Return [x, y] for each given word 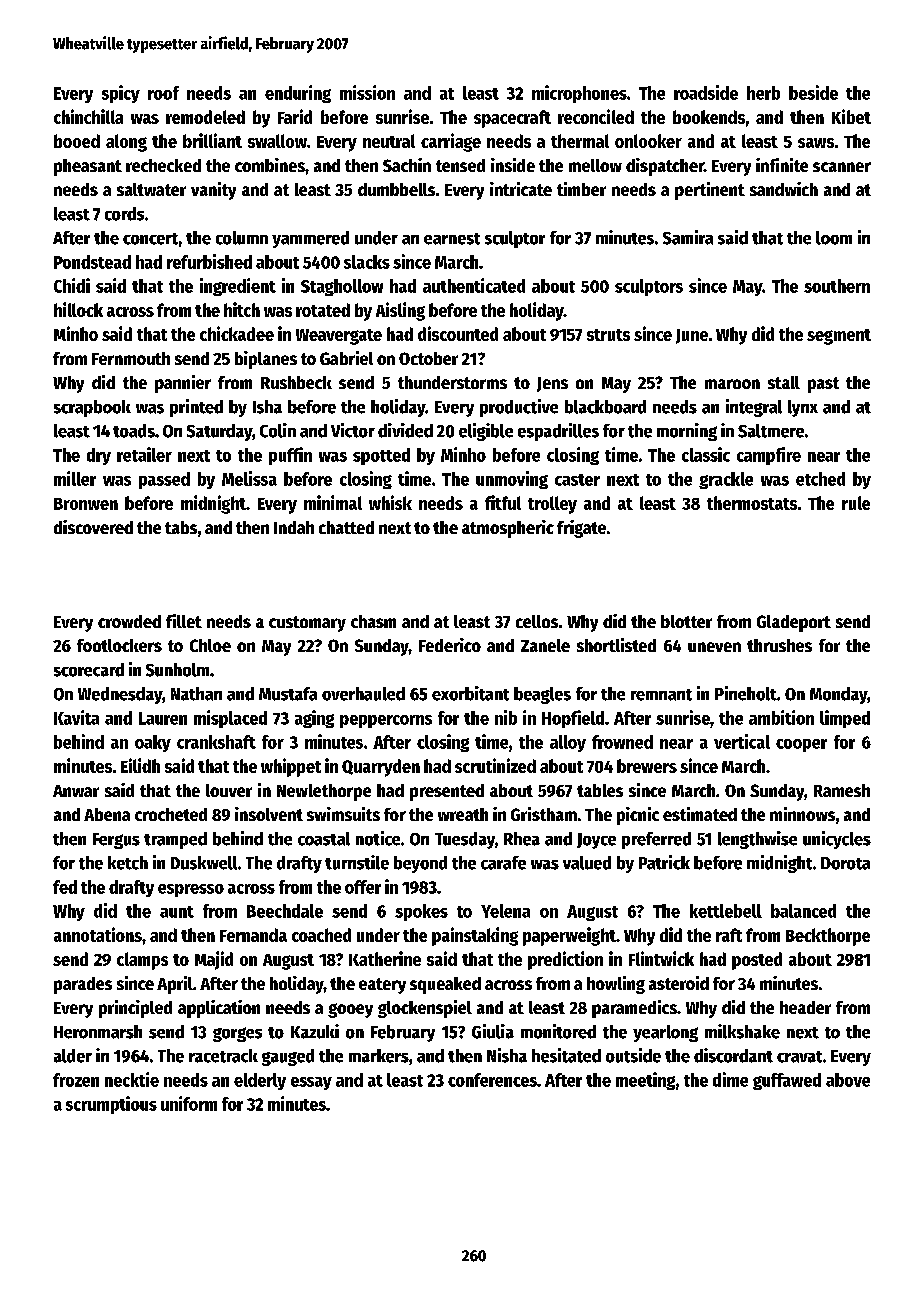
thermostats [752, 503]
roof [163, 93]
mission [367, 92]
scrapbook [92, 408]
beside [813, 92]
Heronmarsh [98, 1032]
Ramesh [842, 790]
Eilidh [140, 765]
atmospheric [508, 529]
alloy [568, 743]
